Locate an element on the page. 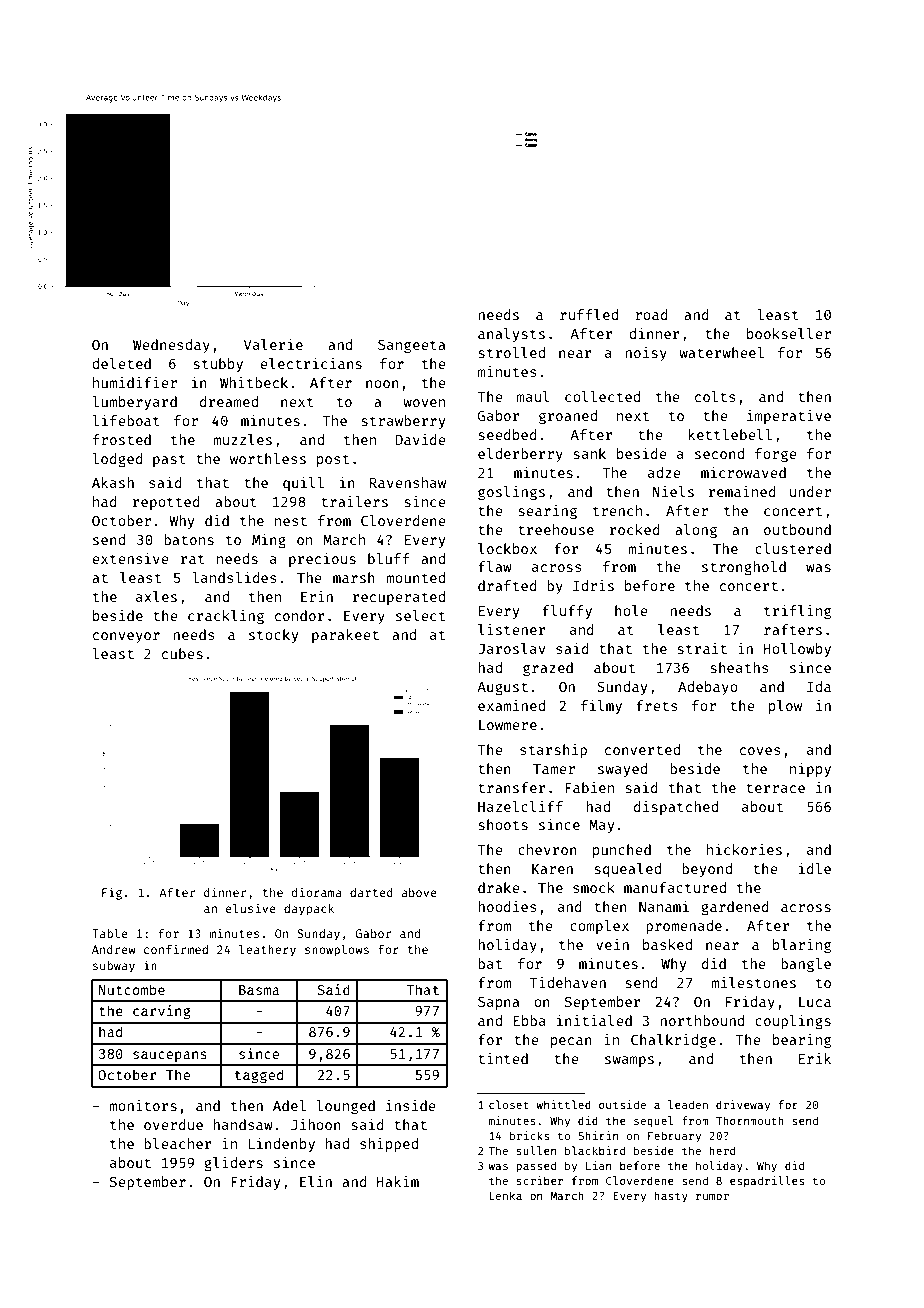 This page has height=1308, width=924. electricians is located at coordinates (311, 363).
